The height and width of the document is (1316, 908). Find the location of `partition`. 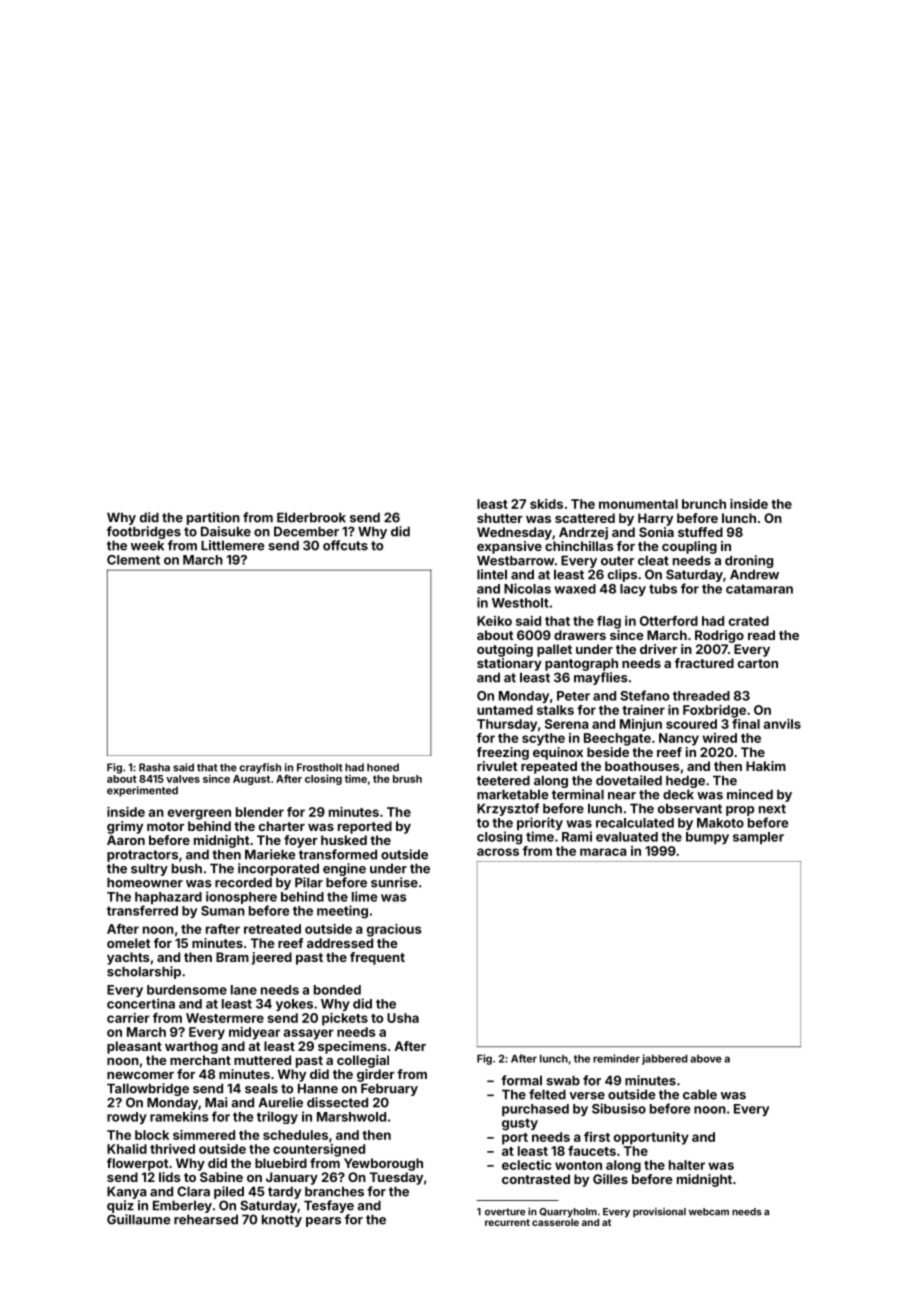

partition is located at coordinates (213, 518).
